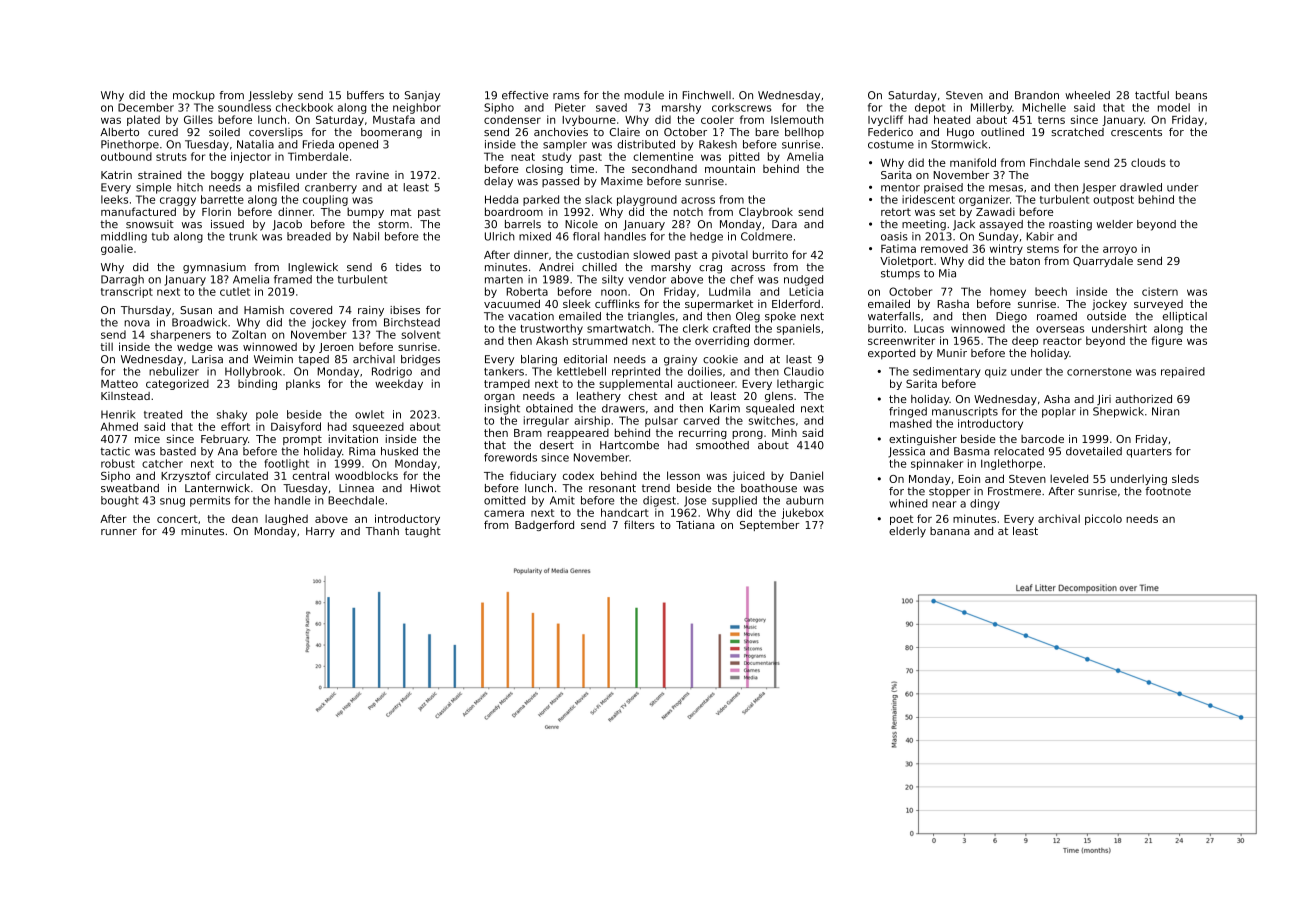 The width and height of the document is (1308, 924). Describe the element at coordinates (114, 199) in the document. I see `leeks` at that location.
